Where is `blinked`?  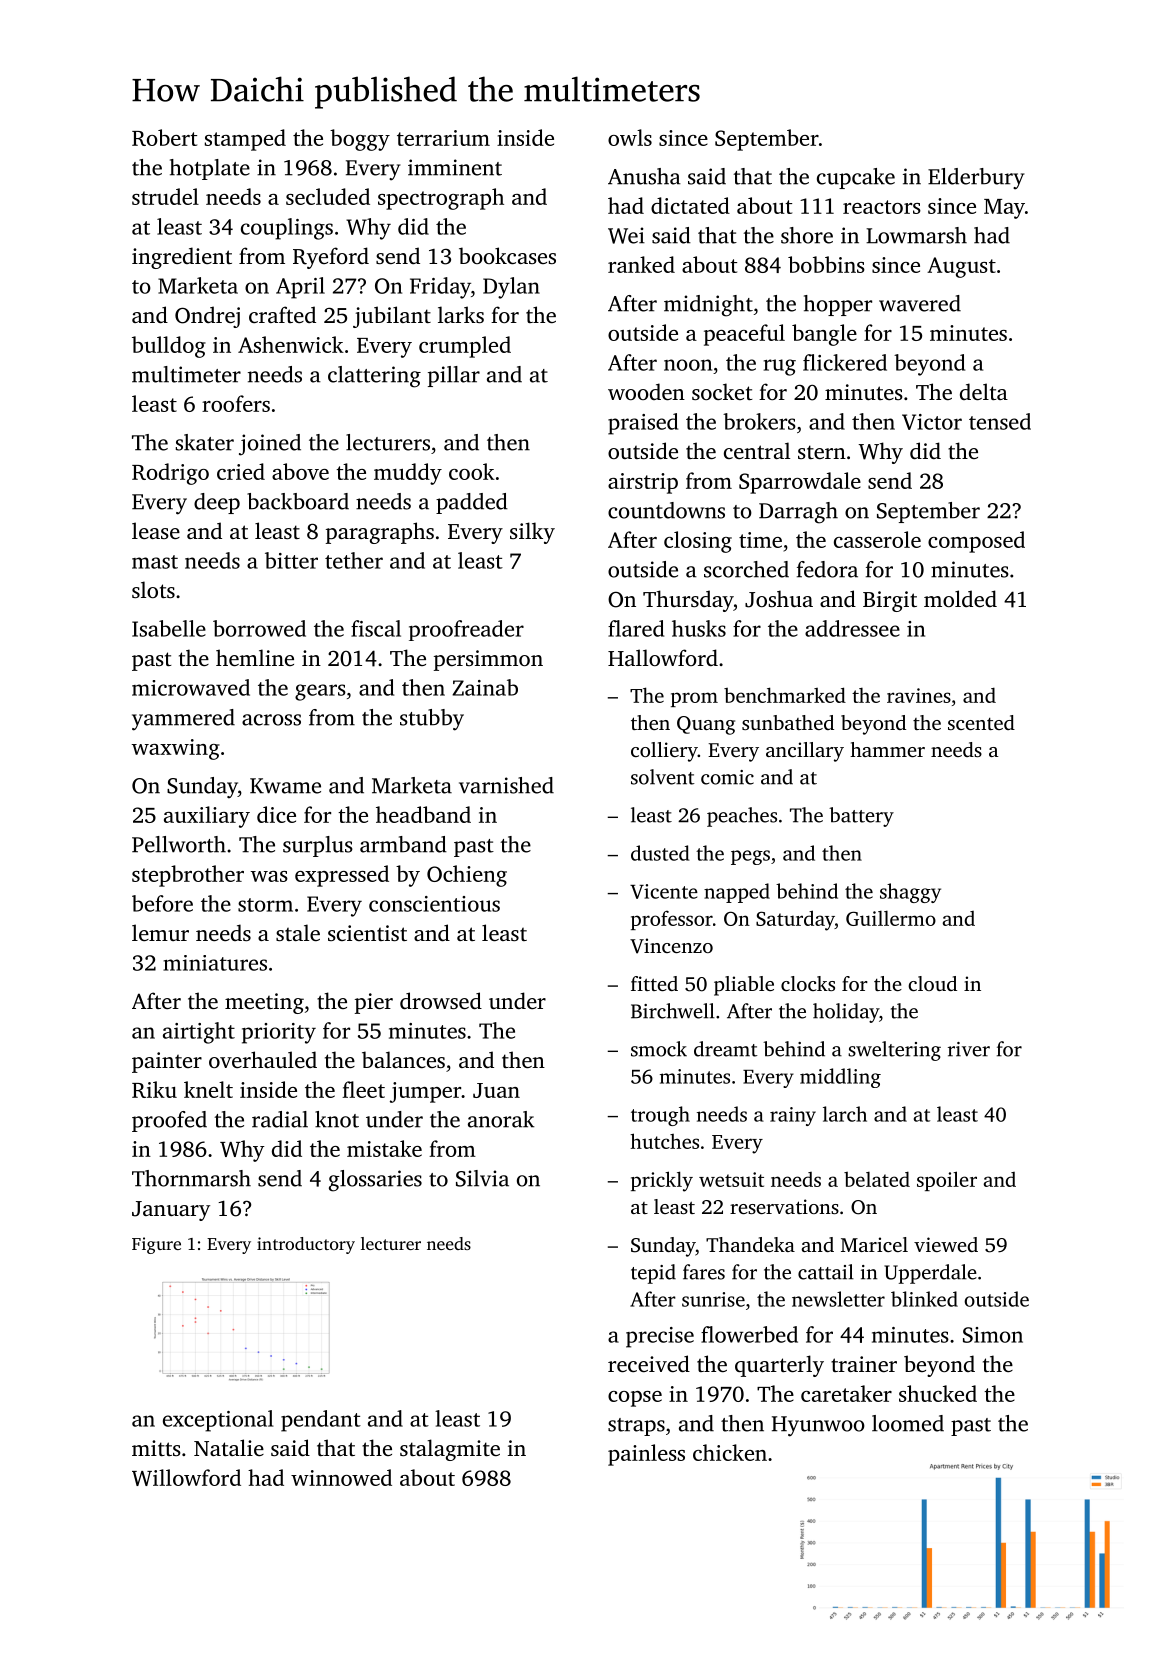
blinked is located at coordinates (924, 1299).
